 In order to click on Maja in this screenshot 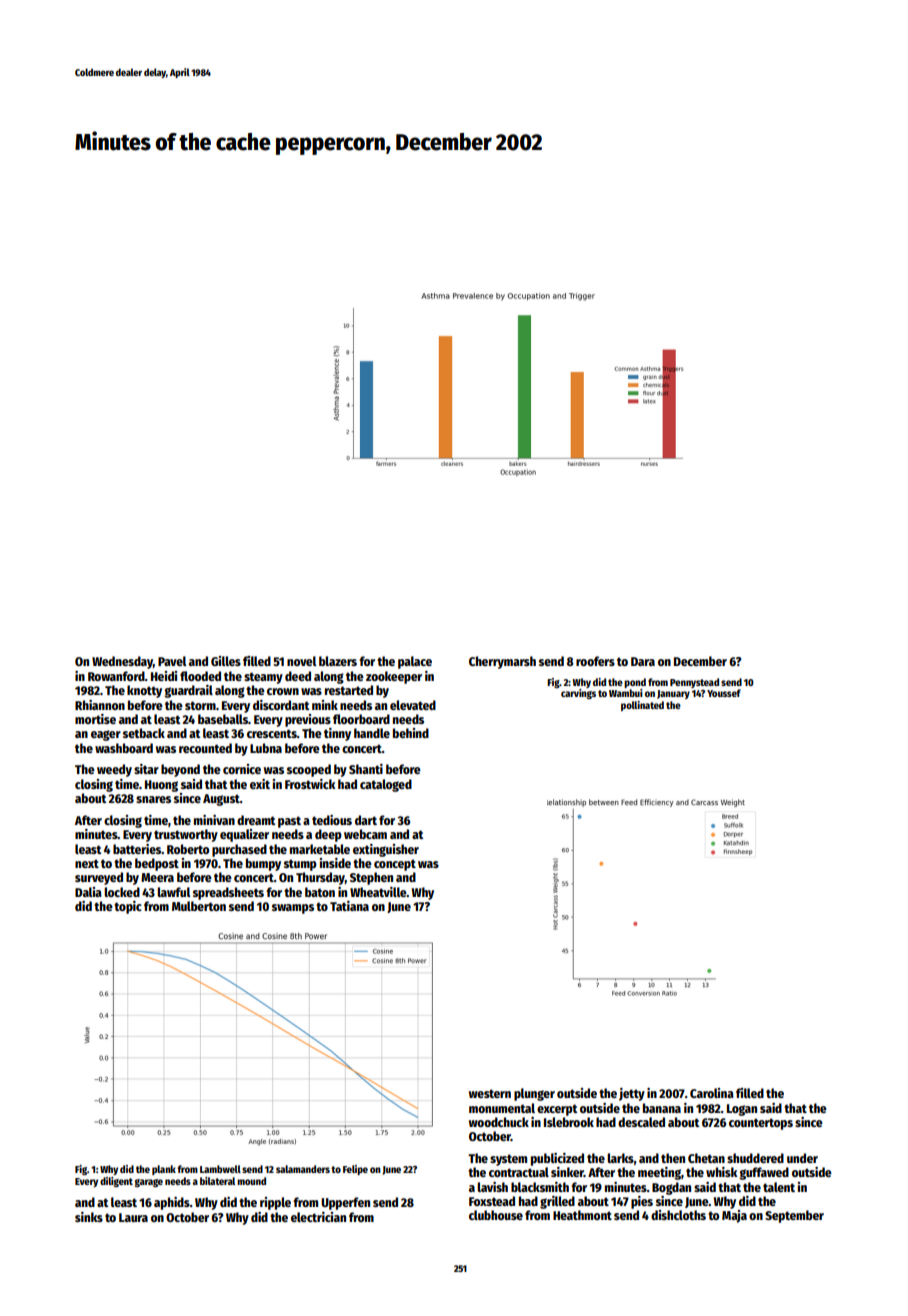, I will do `click(734, 1216)`.
